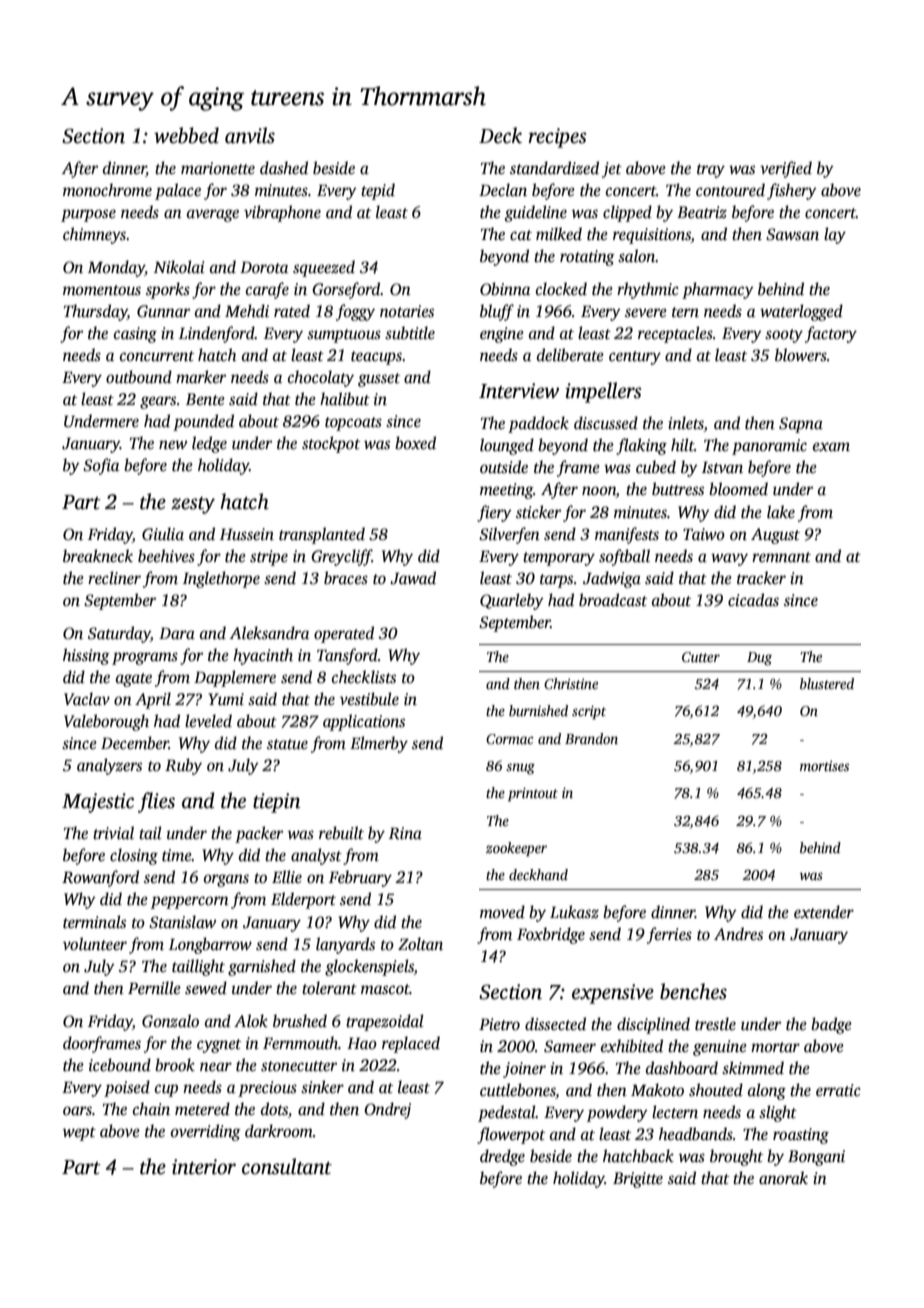  Describe the element at coordinates (519, 391) in the screenshot. I see `Interview` at that location.
